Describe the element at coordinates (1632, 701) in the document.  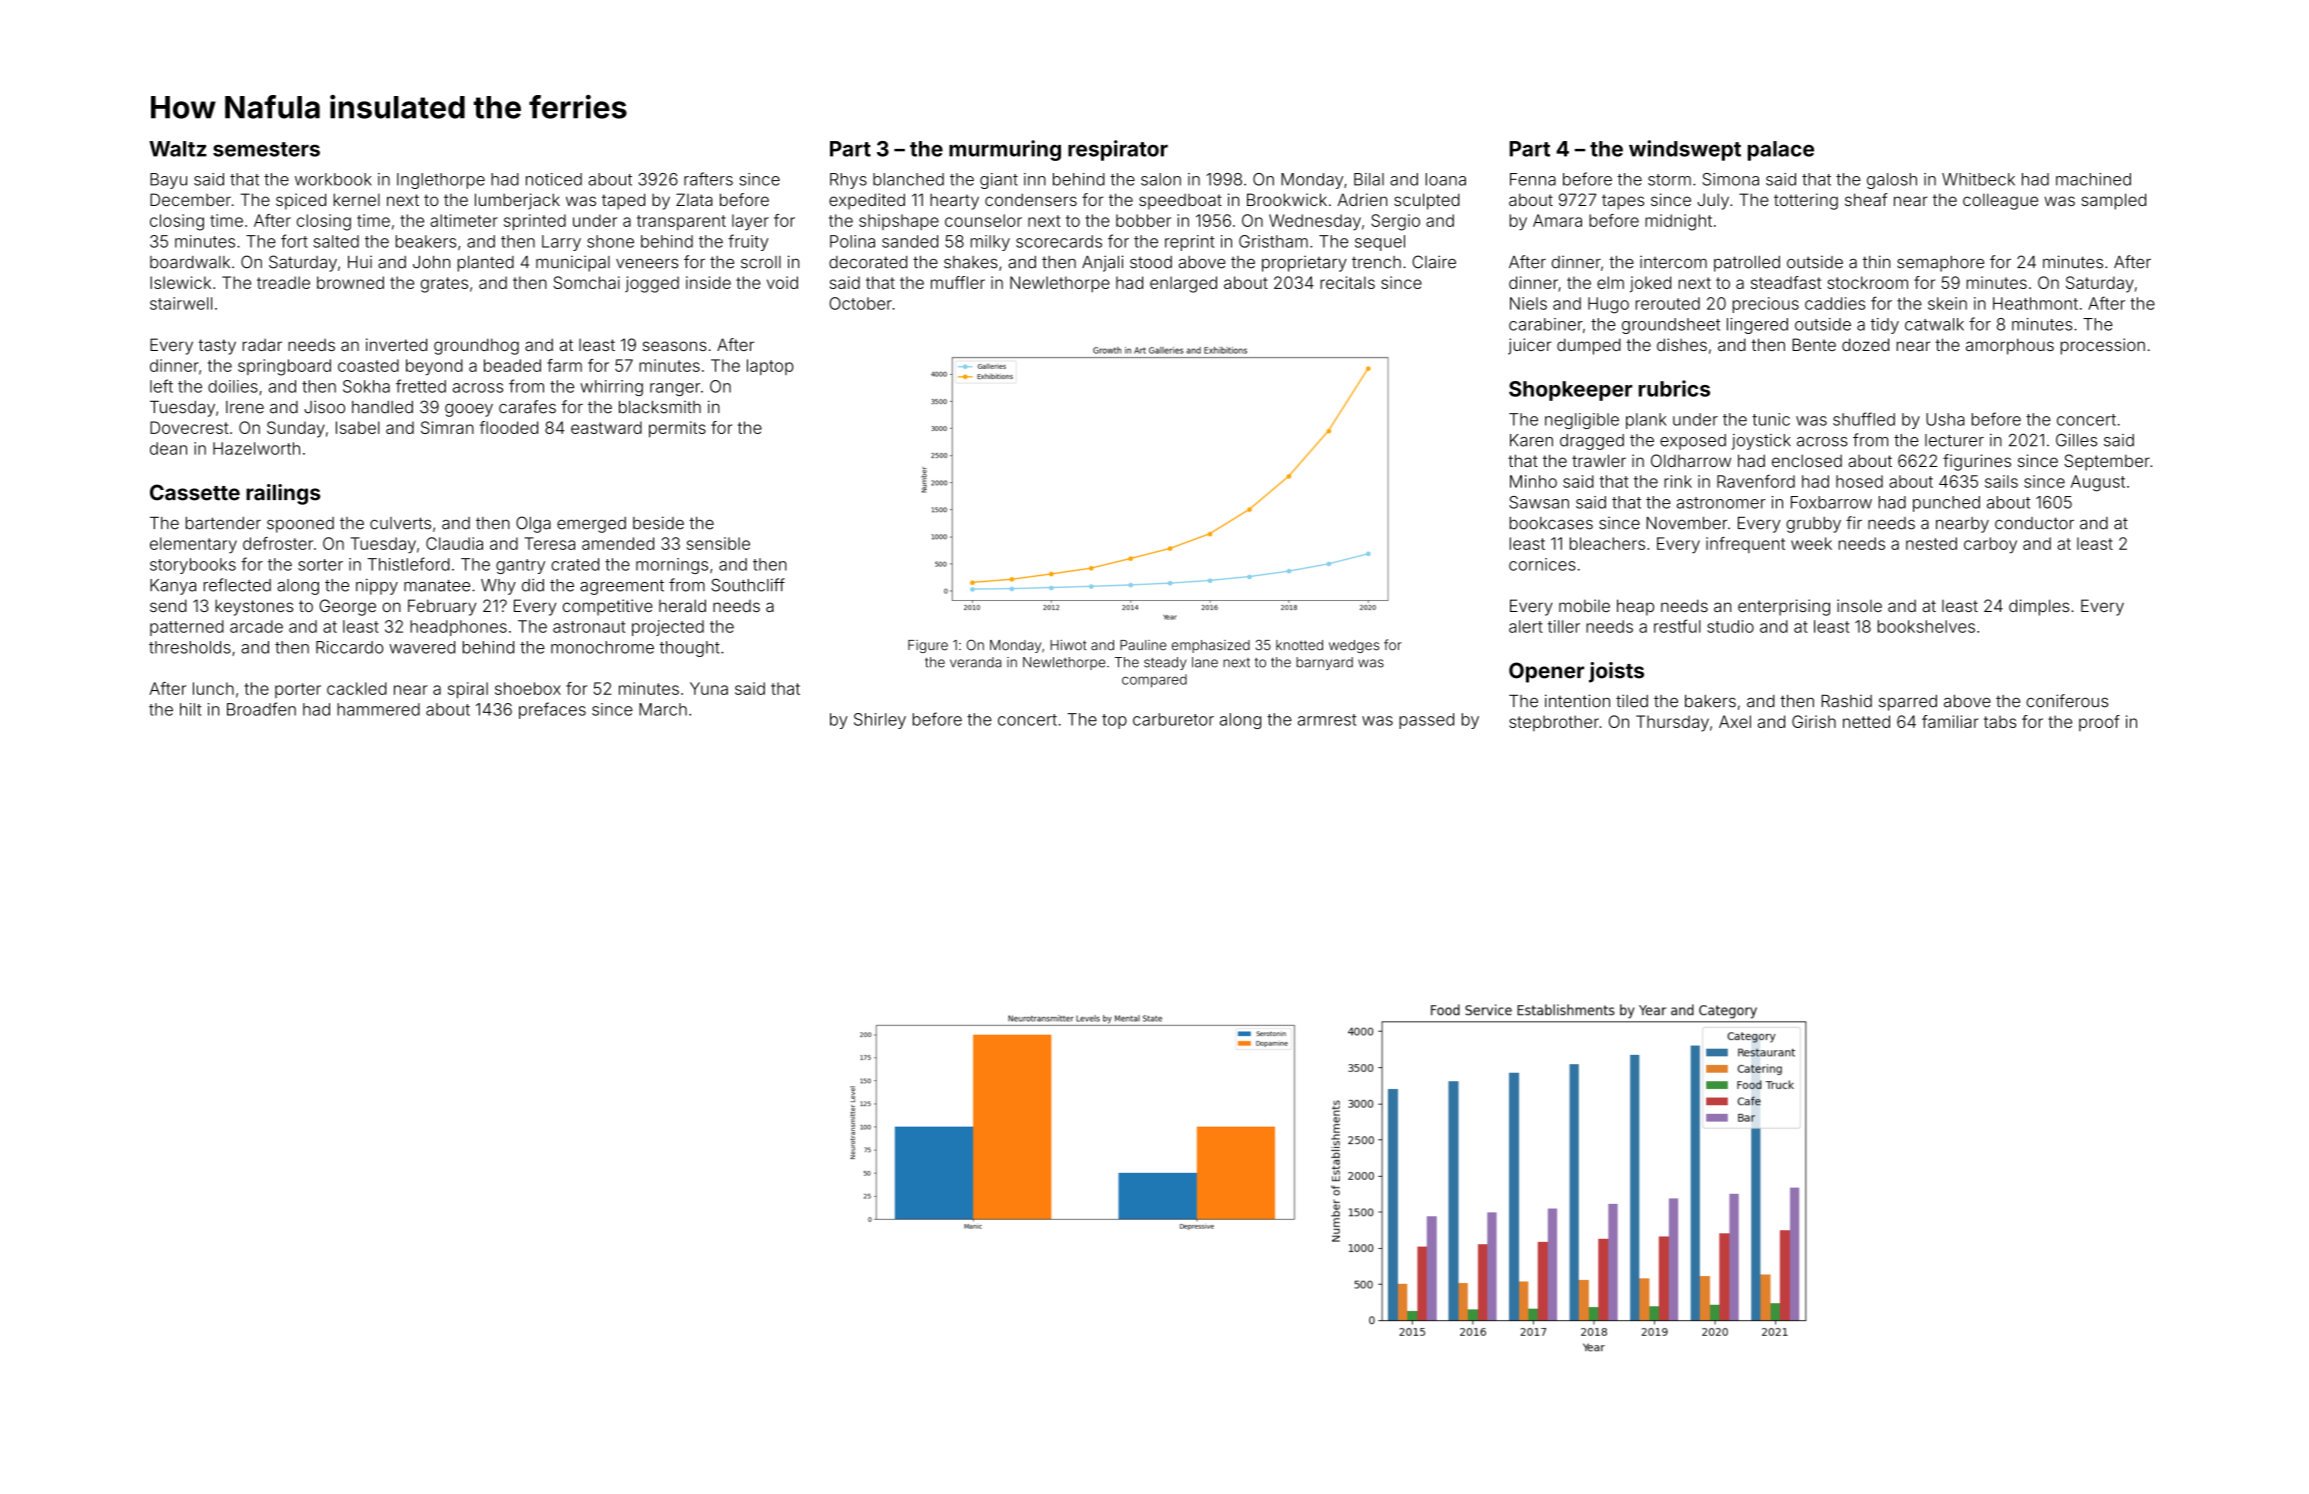
I see `tiled` at that location.
